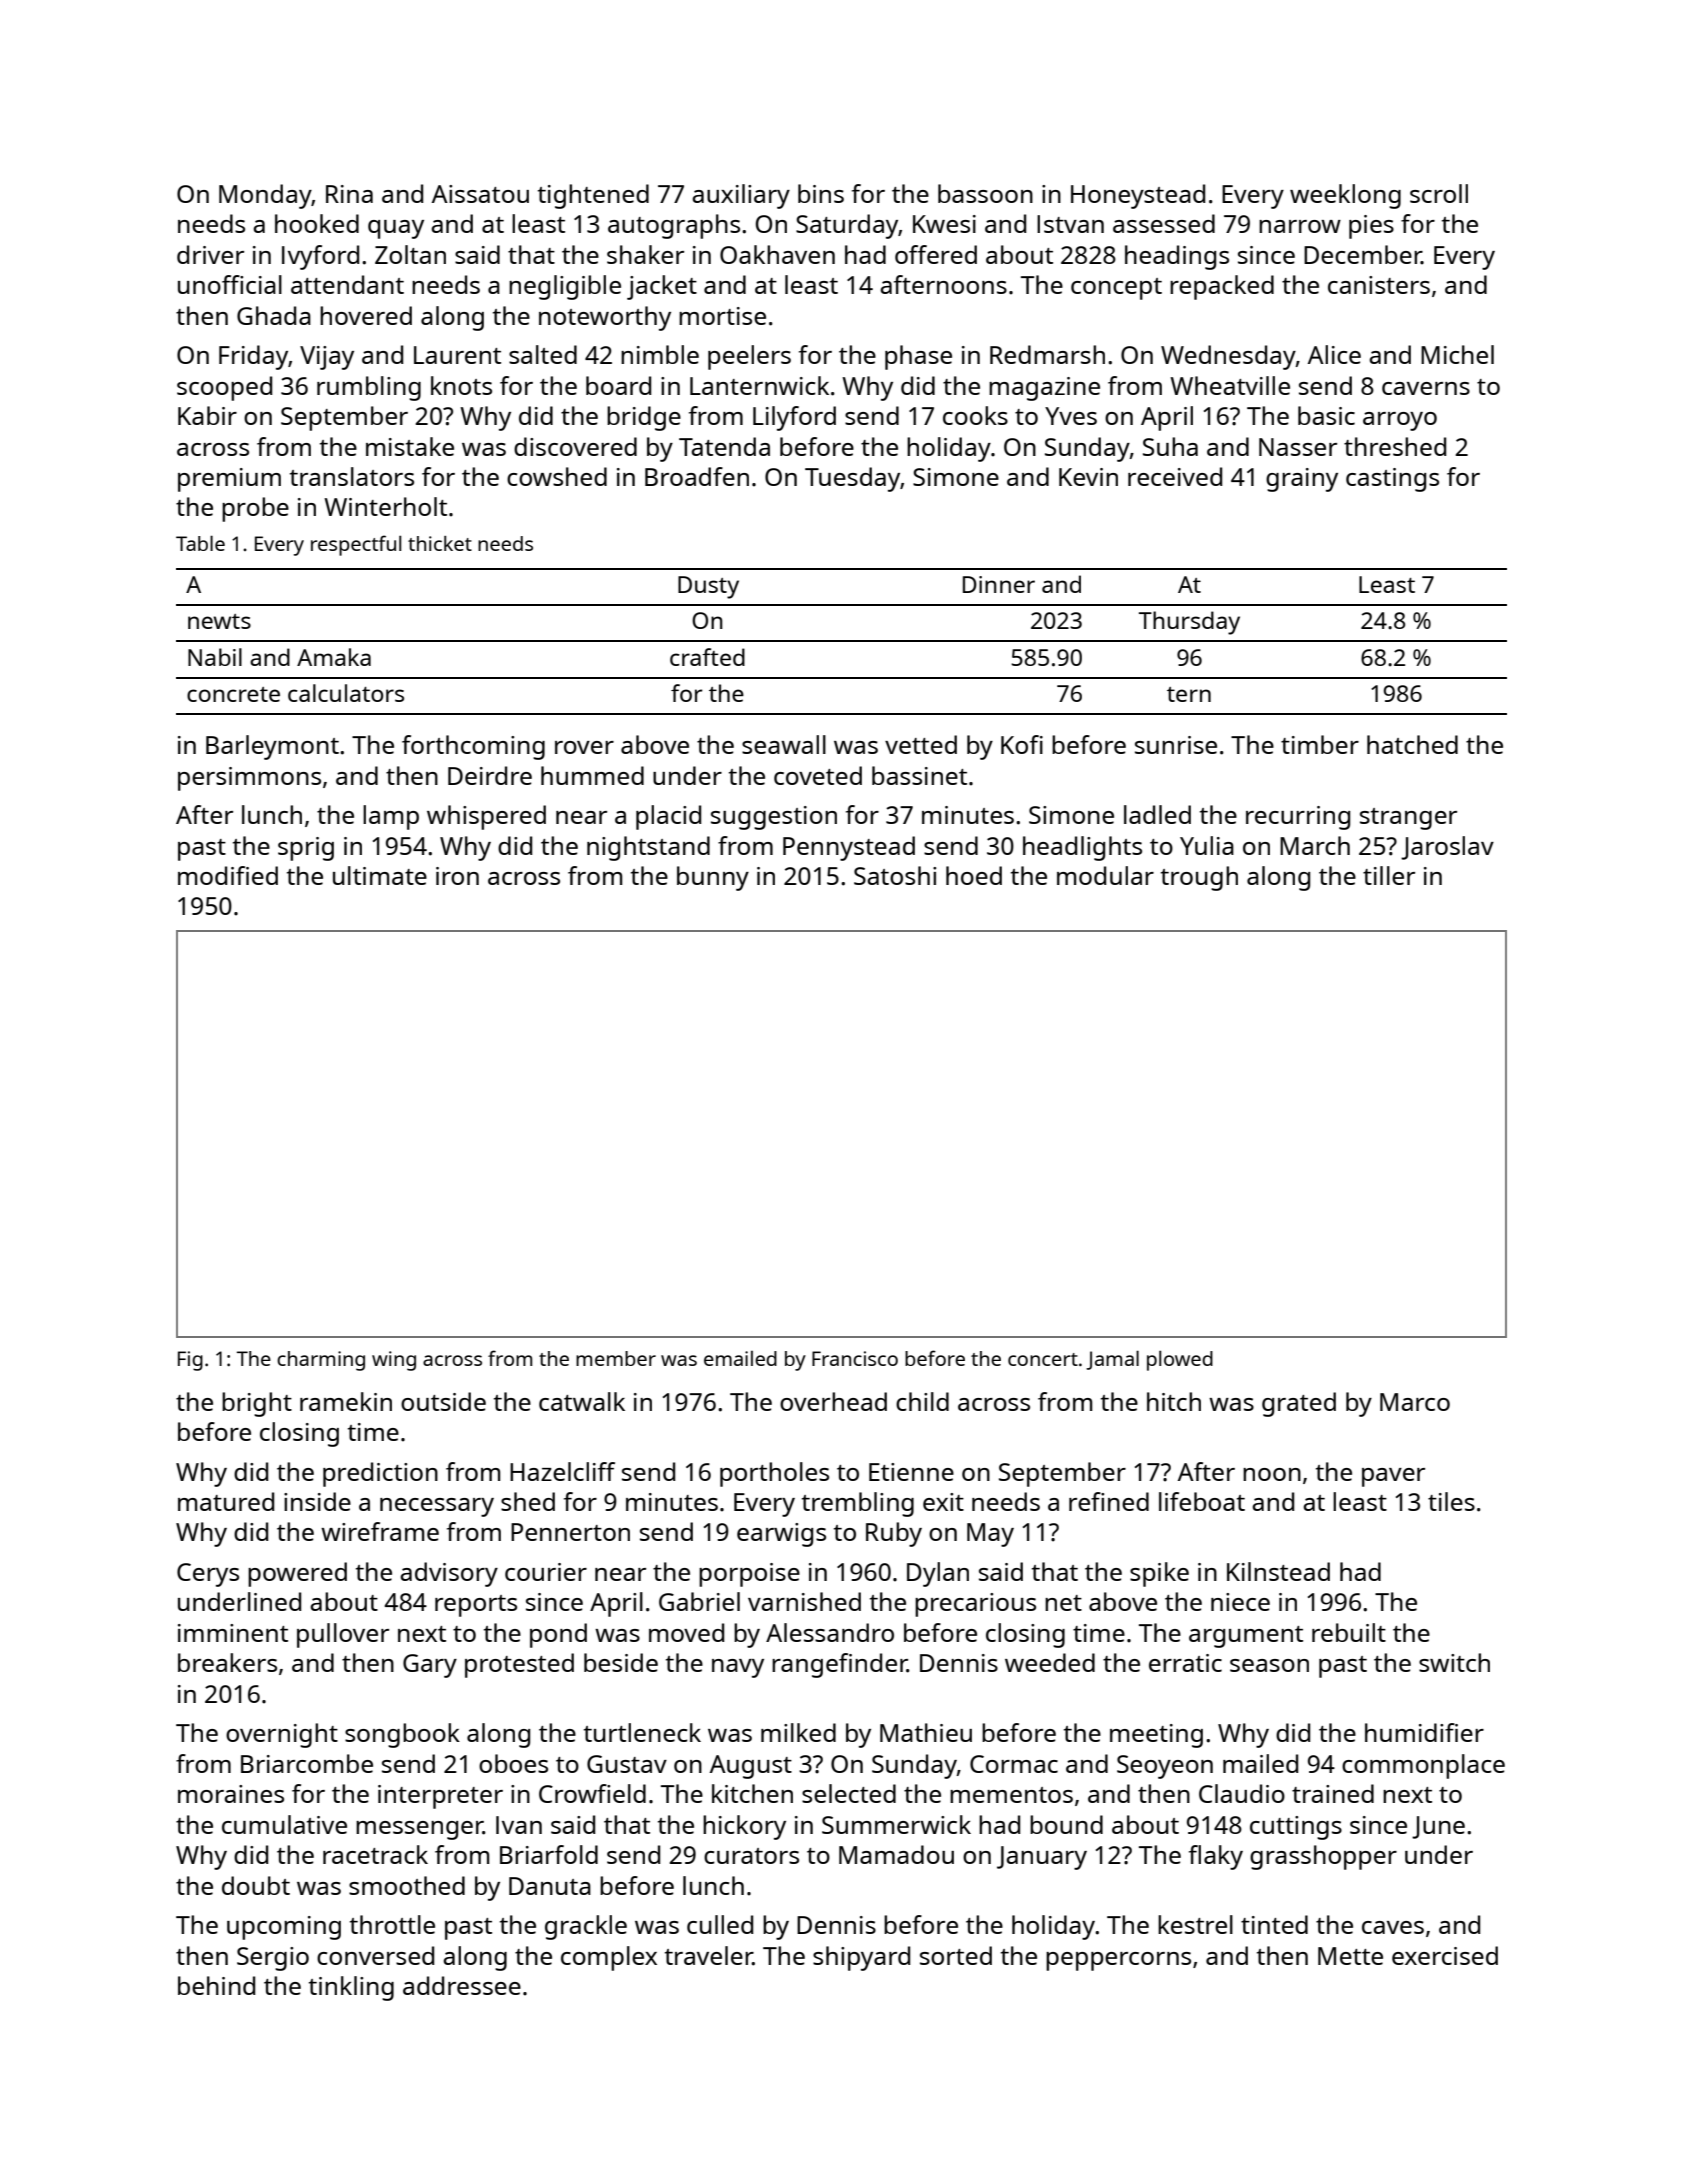 This document has width=1683, height=2178. Describe the element at coordinates (443, 1401) in the document. I see `outside` at that location.
